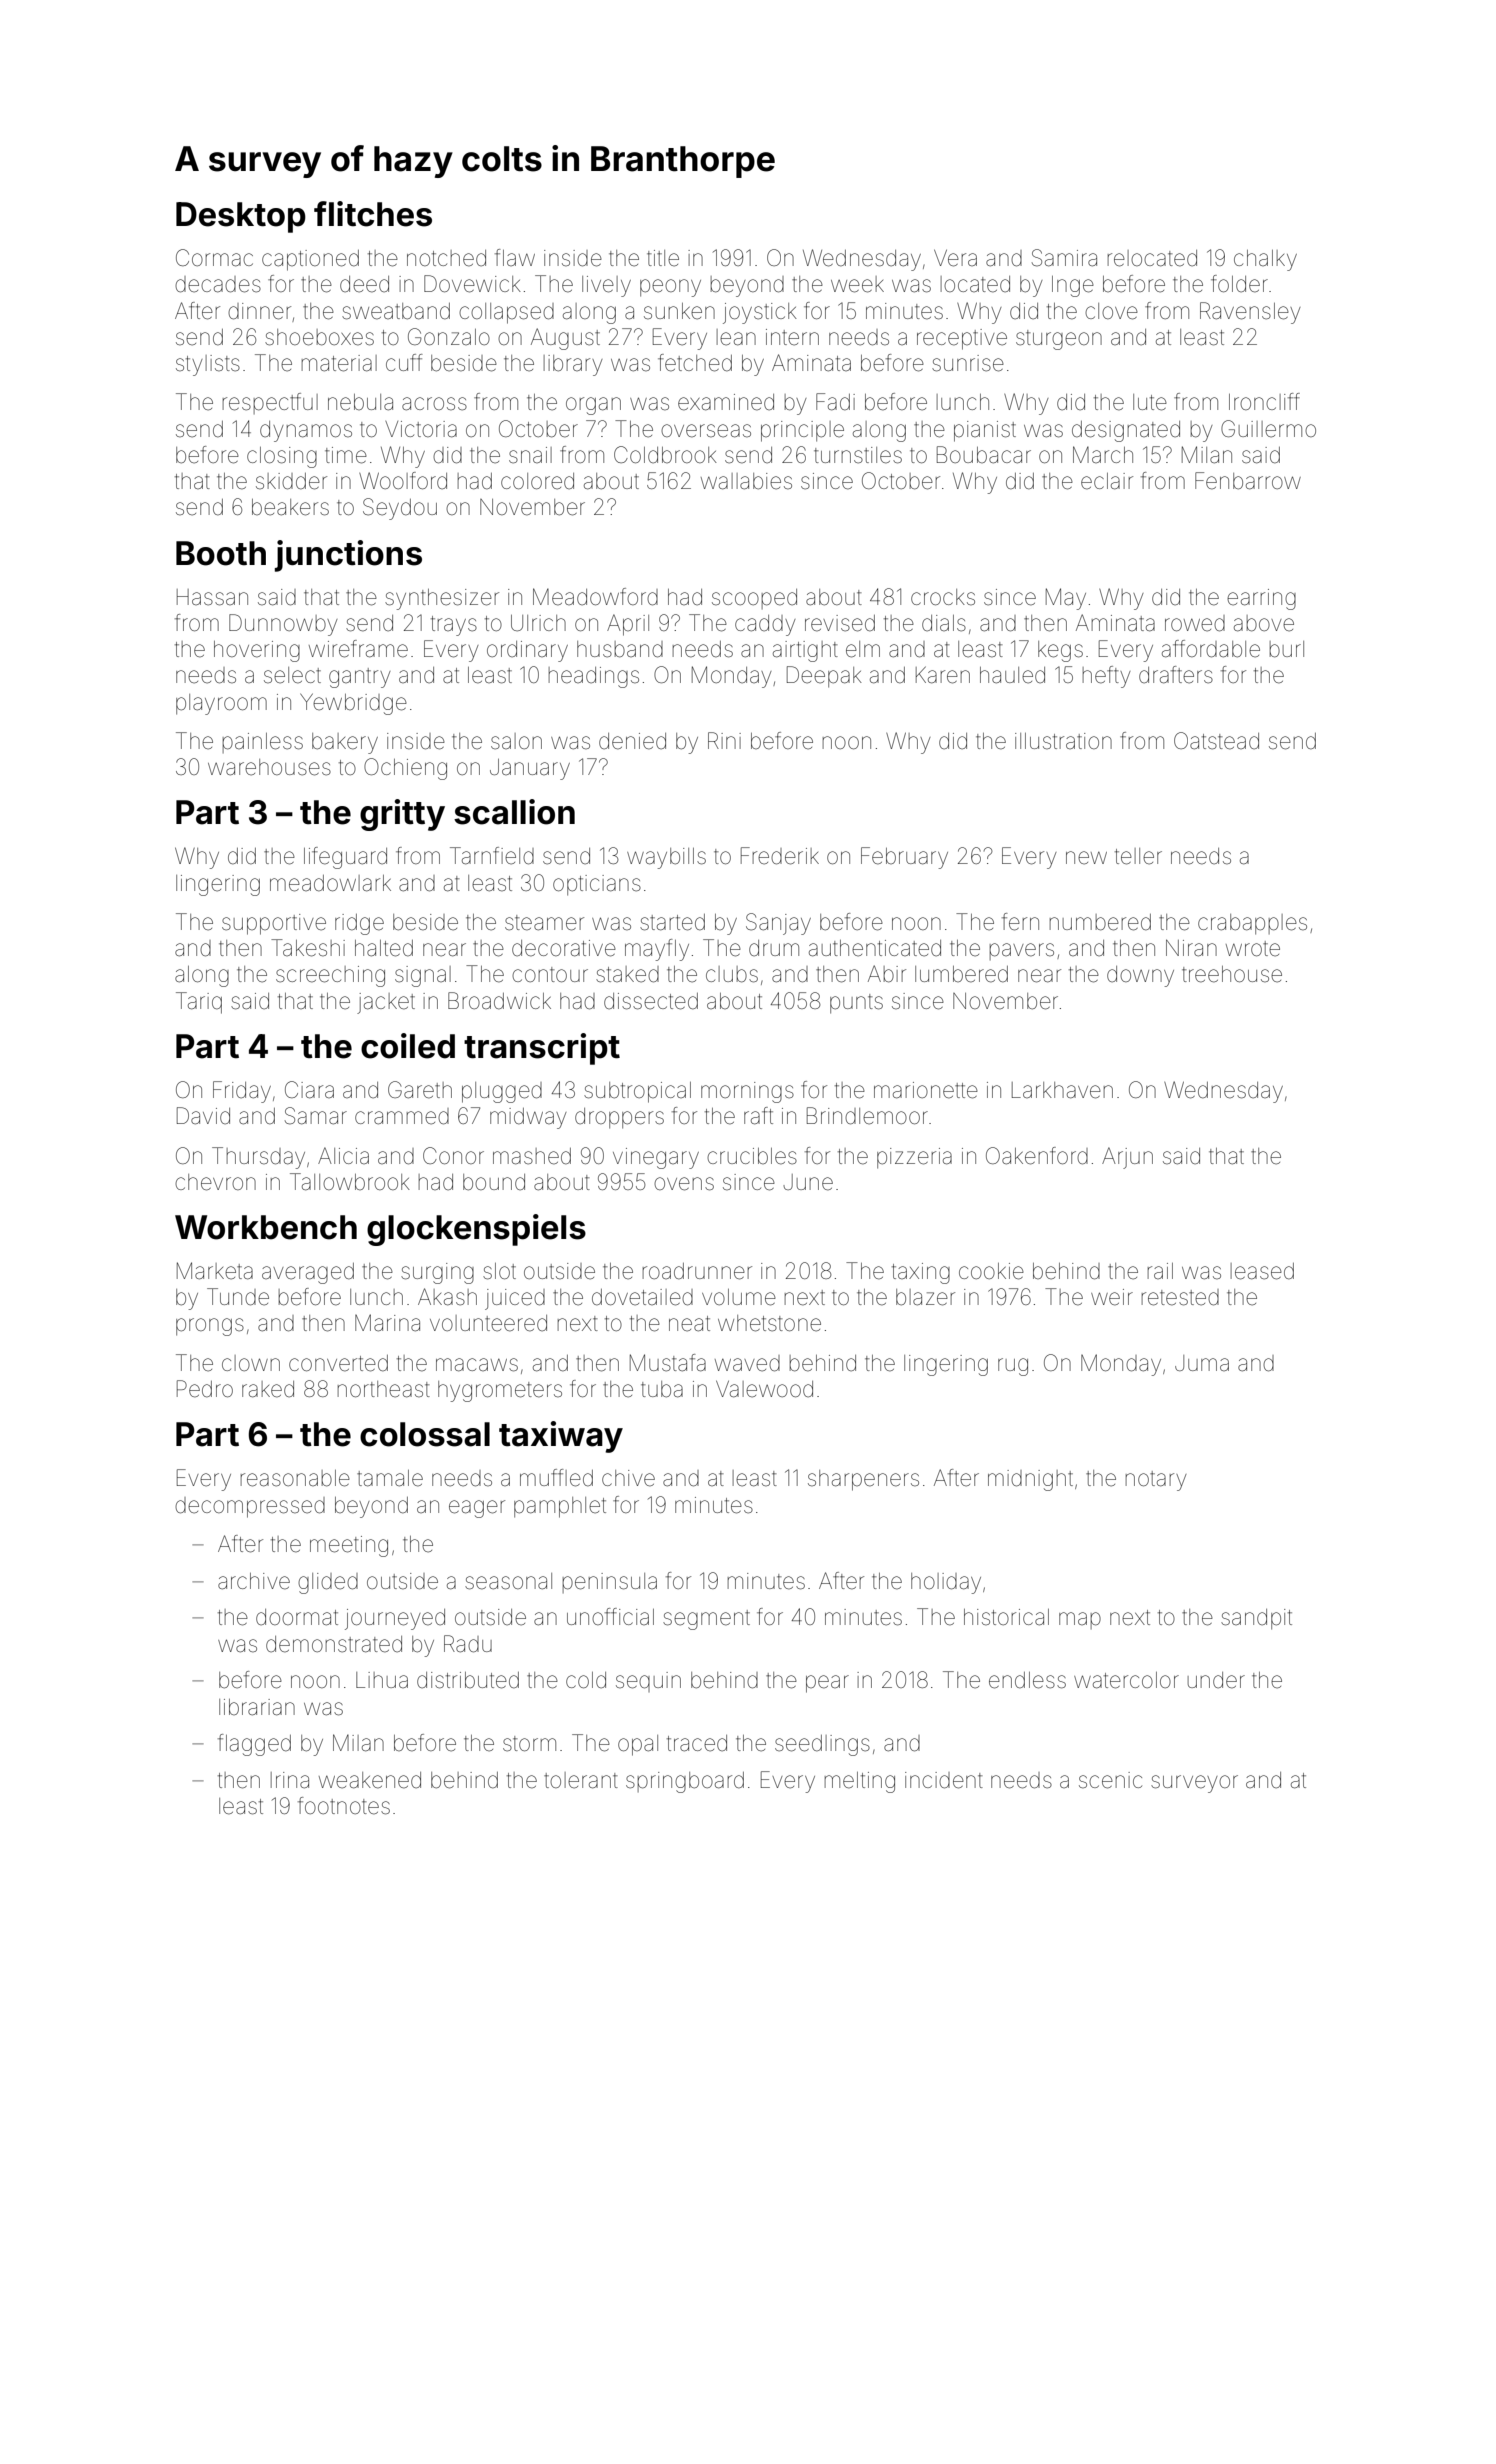 The height and width of the screenshot is (2464, 1496). What do you see at coordinates (858, 455) in the screenshot?
I see `turnstiles` at bounding box center [858, 455].
